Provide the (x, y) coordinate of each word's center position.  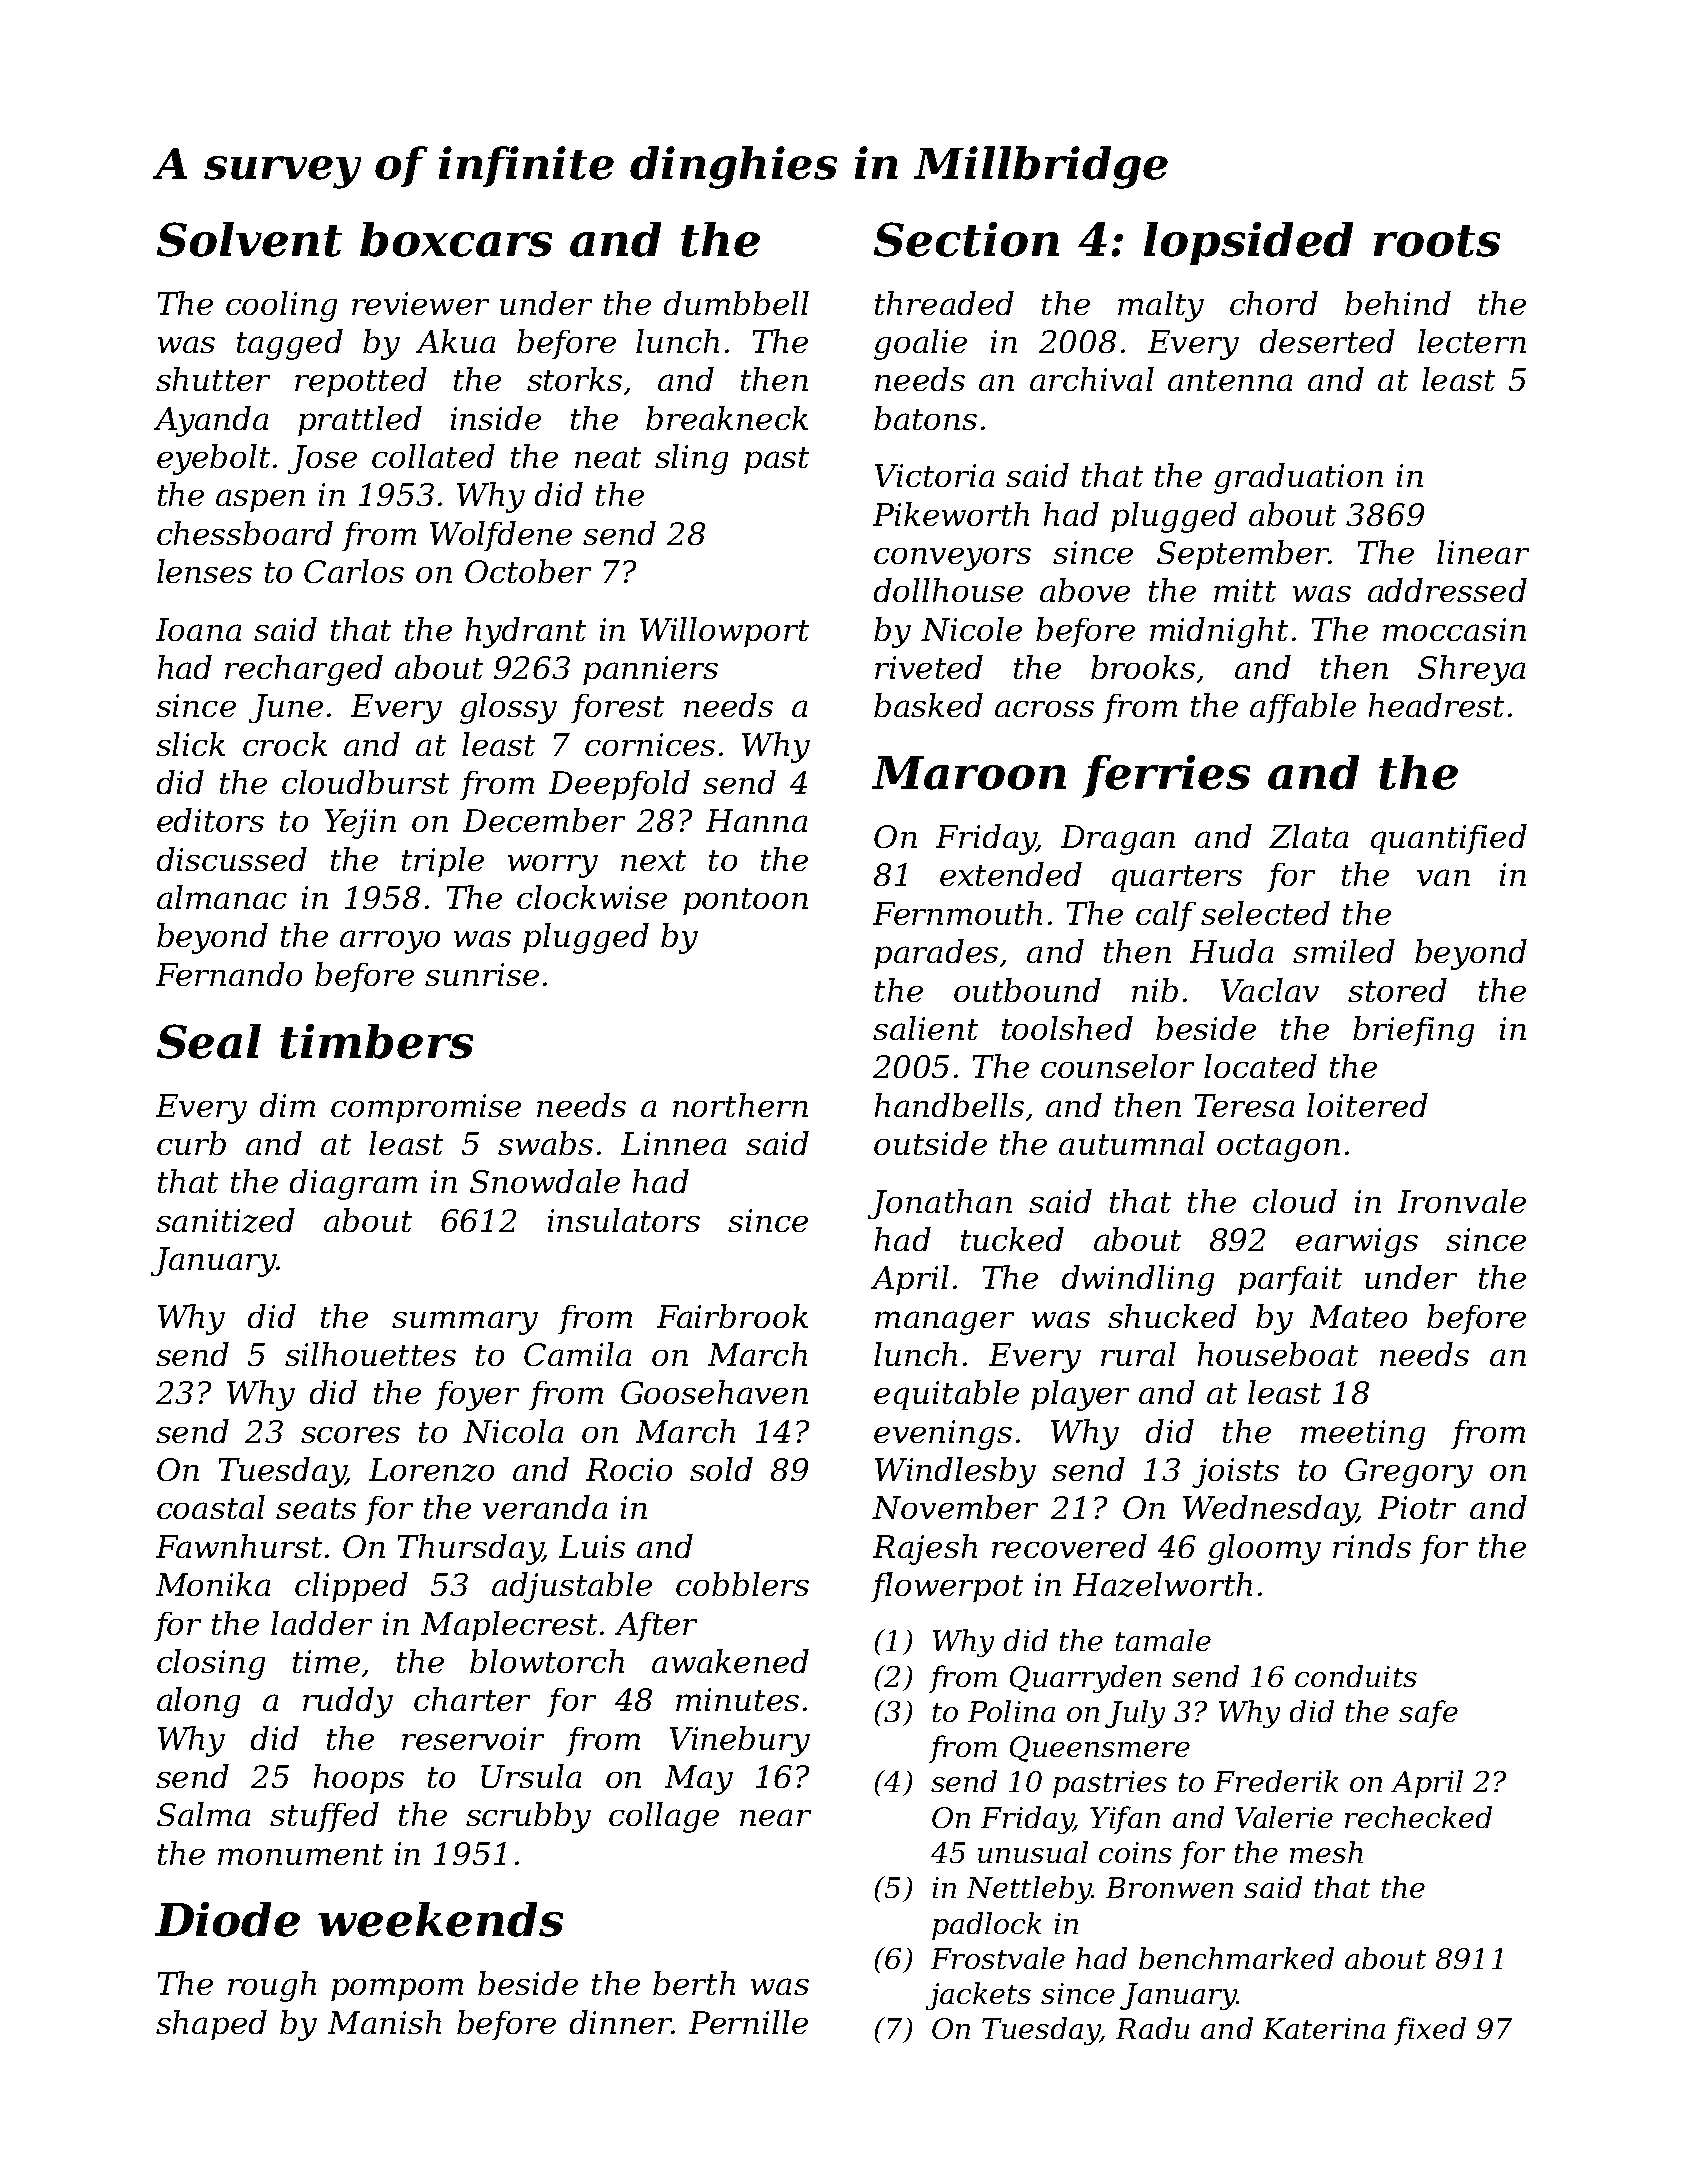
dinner (621, 2022)
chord (1274, 303)
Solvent (249, 239)
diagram (353, 1184)
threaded (944, 303)
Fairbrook (732, 1316)
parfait (1290, 1280)
